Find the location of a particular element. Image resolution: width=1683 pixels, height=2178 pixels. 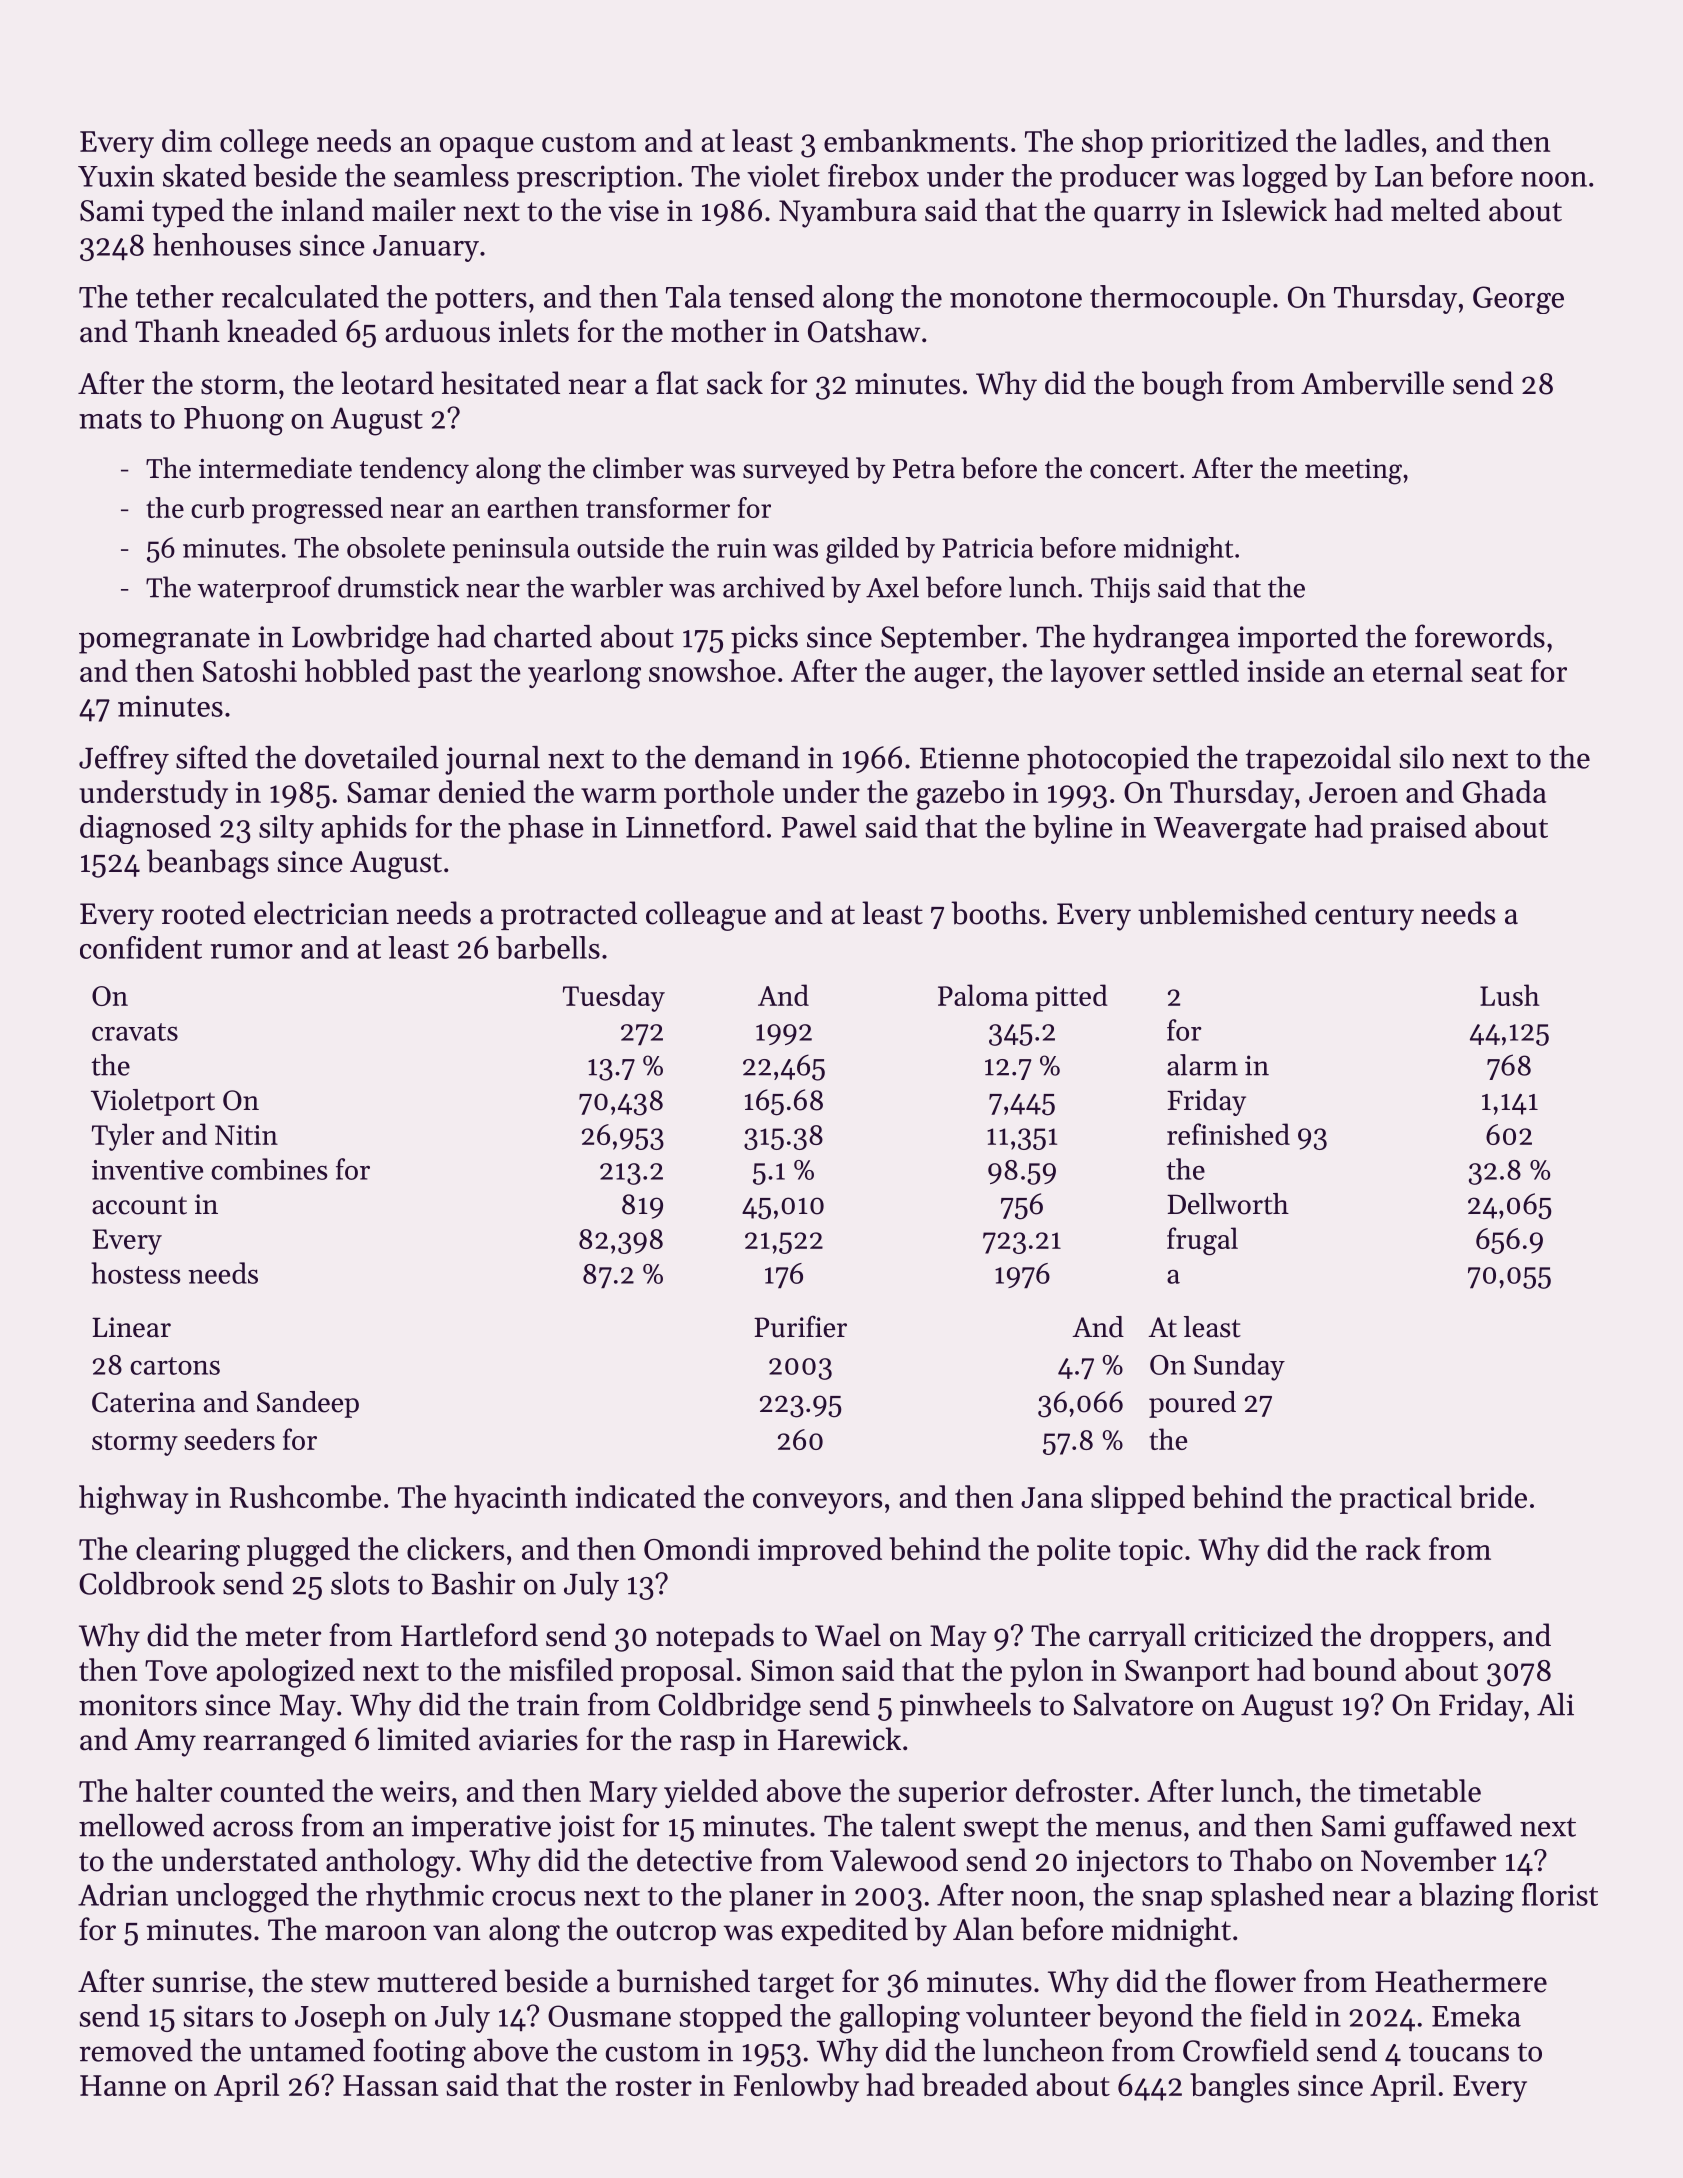

Paloma is located at coordinates (983, 995).
